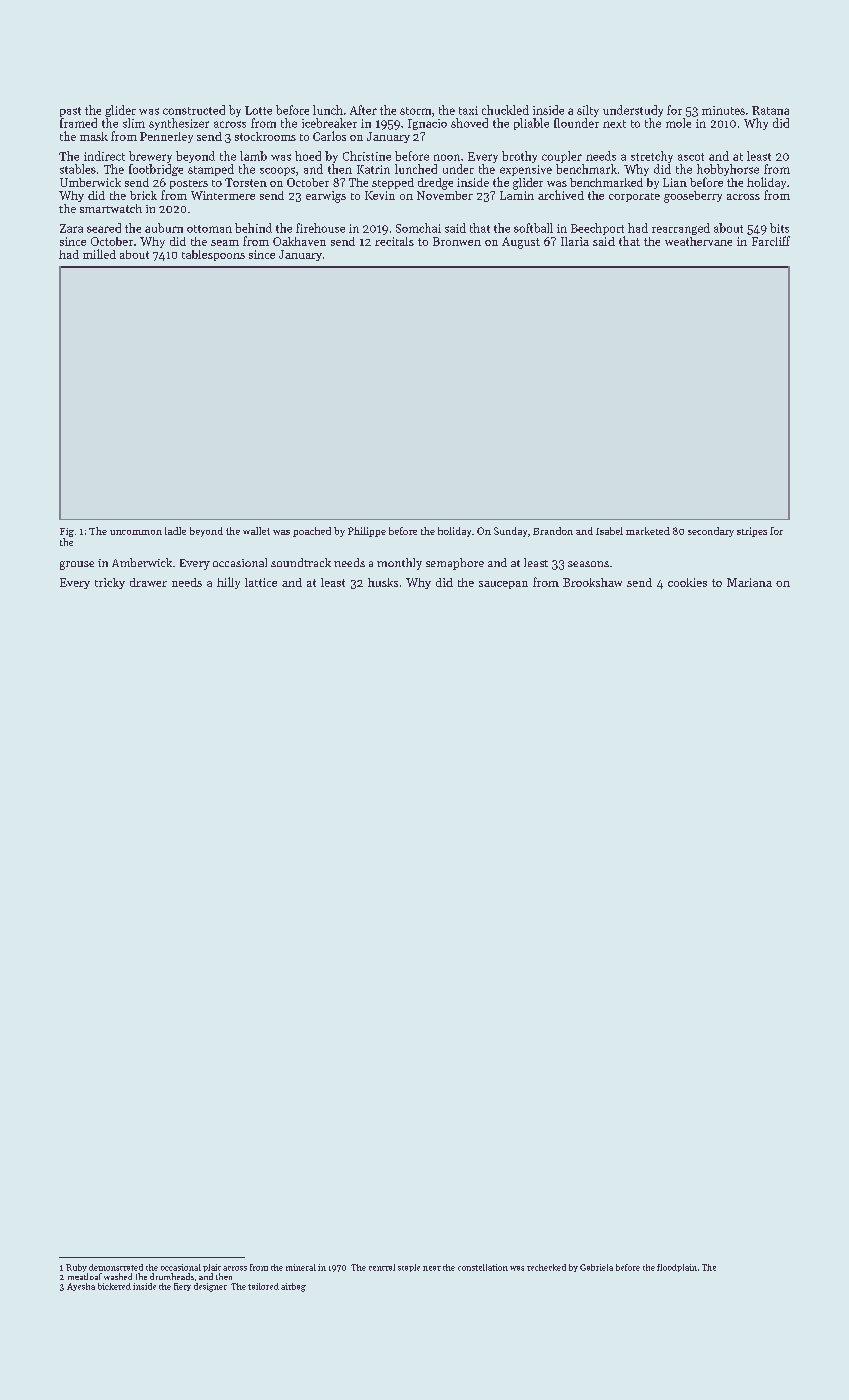 This document has width=849, height=1400. What do you see at coordinates (382, 1267) in the document?
I see `central` at bounding box center [382, 1267].
